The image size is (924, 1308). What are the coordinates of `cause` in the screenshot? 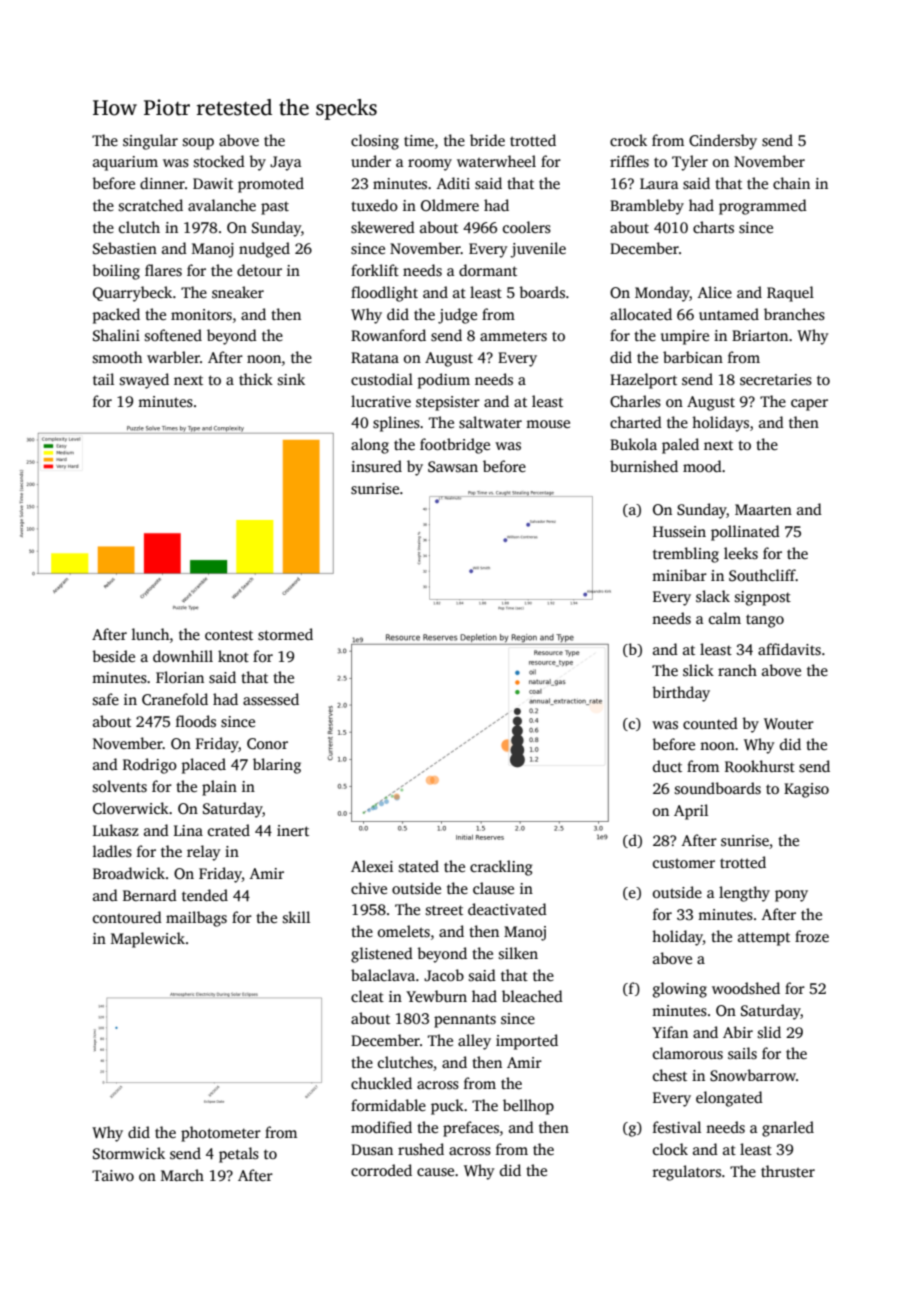 It's located at (435, 1172).
